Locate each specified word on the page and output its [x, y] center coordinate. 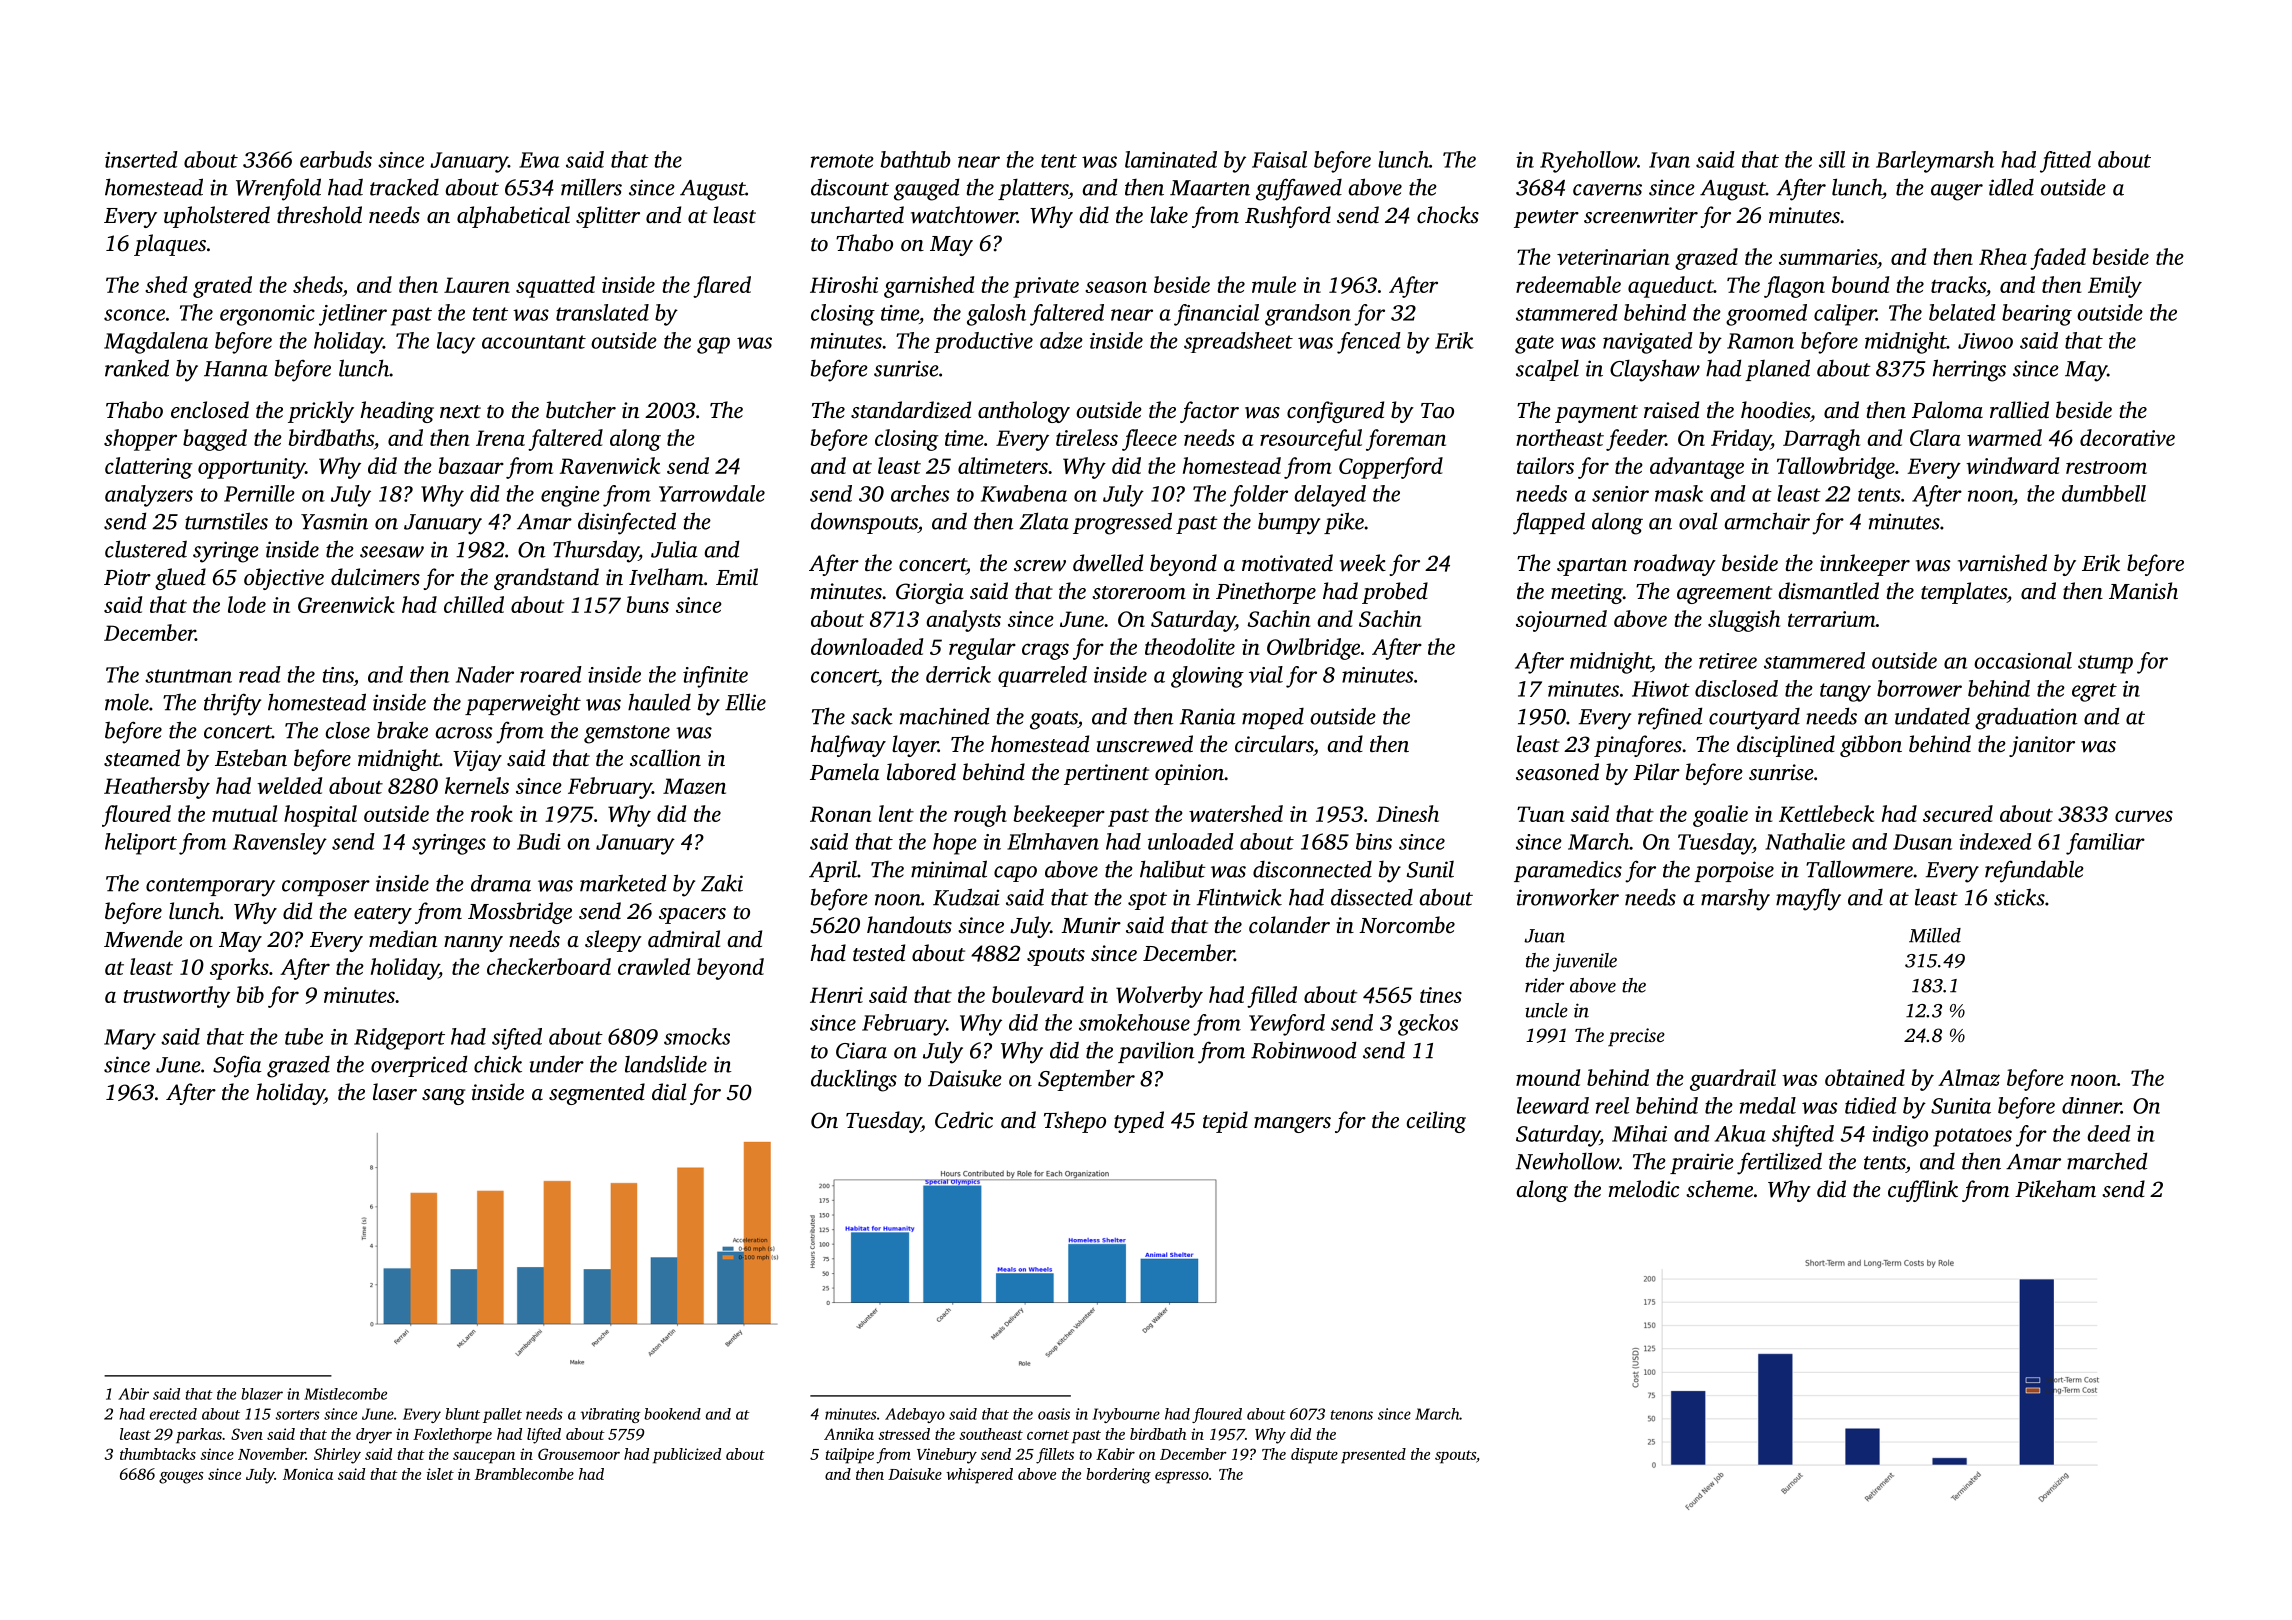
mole [127, 702]
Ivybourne [1126, 1415]
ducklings [854, 1080]
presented [1373, 1456]
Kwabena [1024, 493]
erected [173, 1414]
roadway [1675, 565]
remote [842, 161]
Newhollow [1567, 1161]
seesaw [392, 552]
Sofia [237, 1066]
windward [2012, 465]
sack [872, 716]
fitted [2065, 162]
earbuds [336, 159]
